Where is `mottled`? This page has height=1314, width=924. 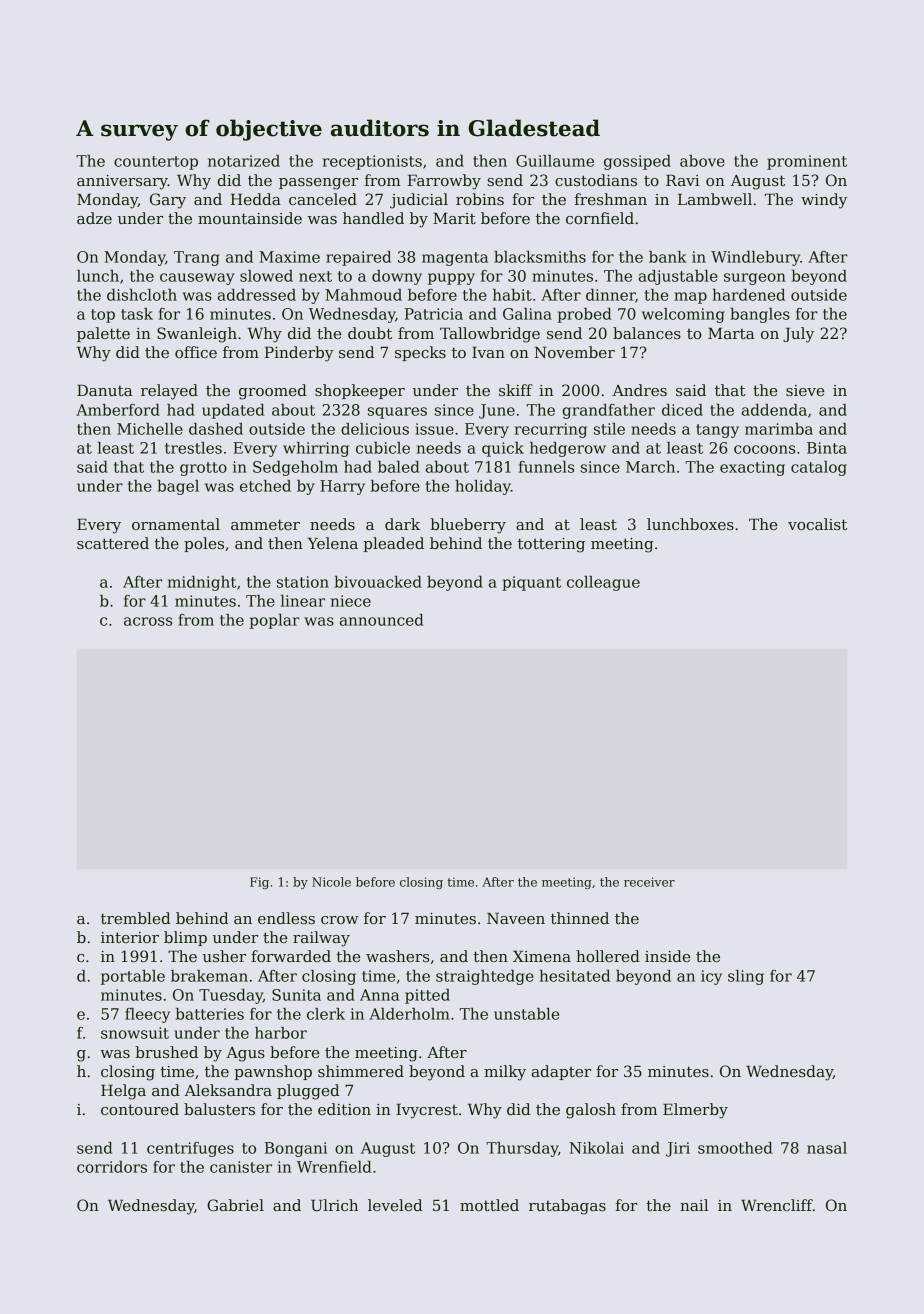
mottled is located at coordinates (489, 1205).
